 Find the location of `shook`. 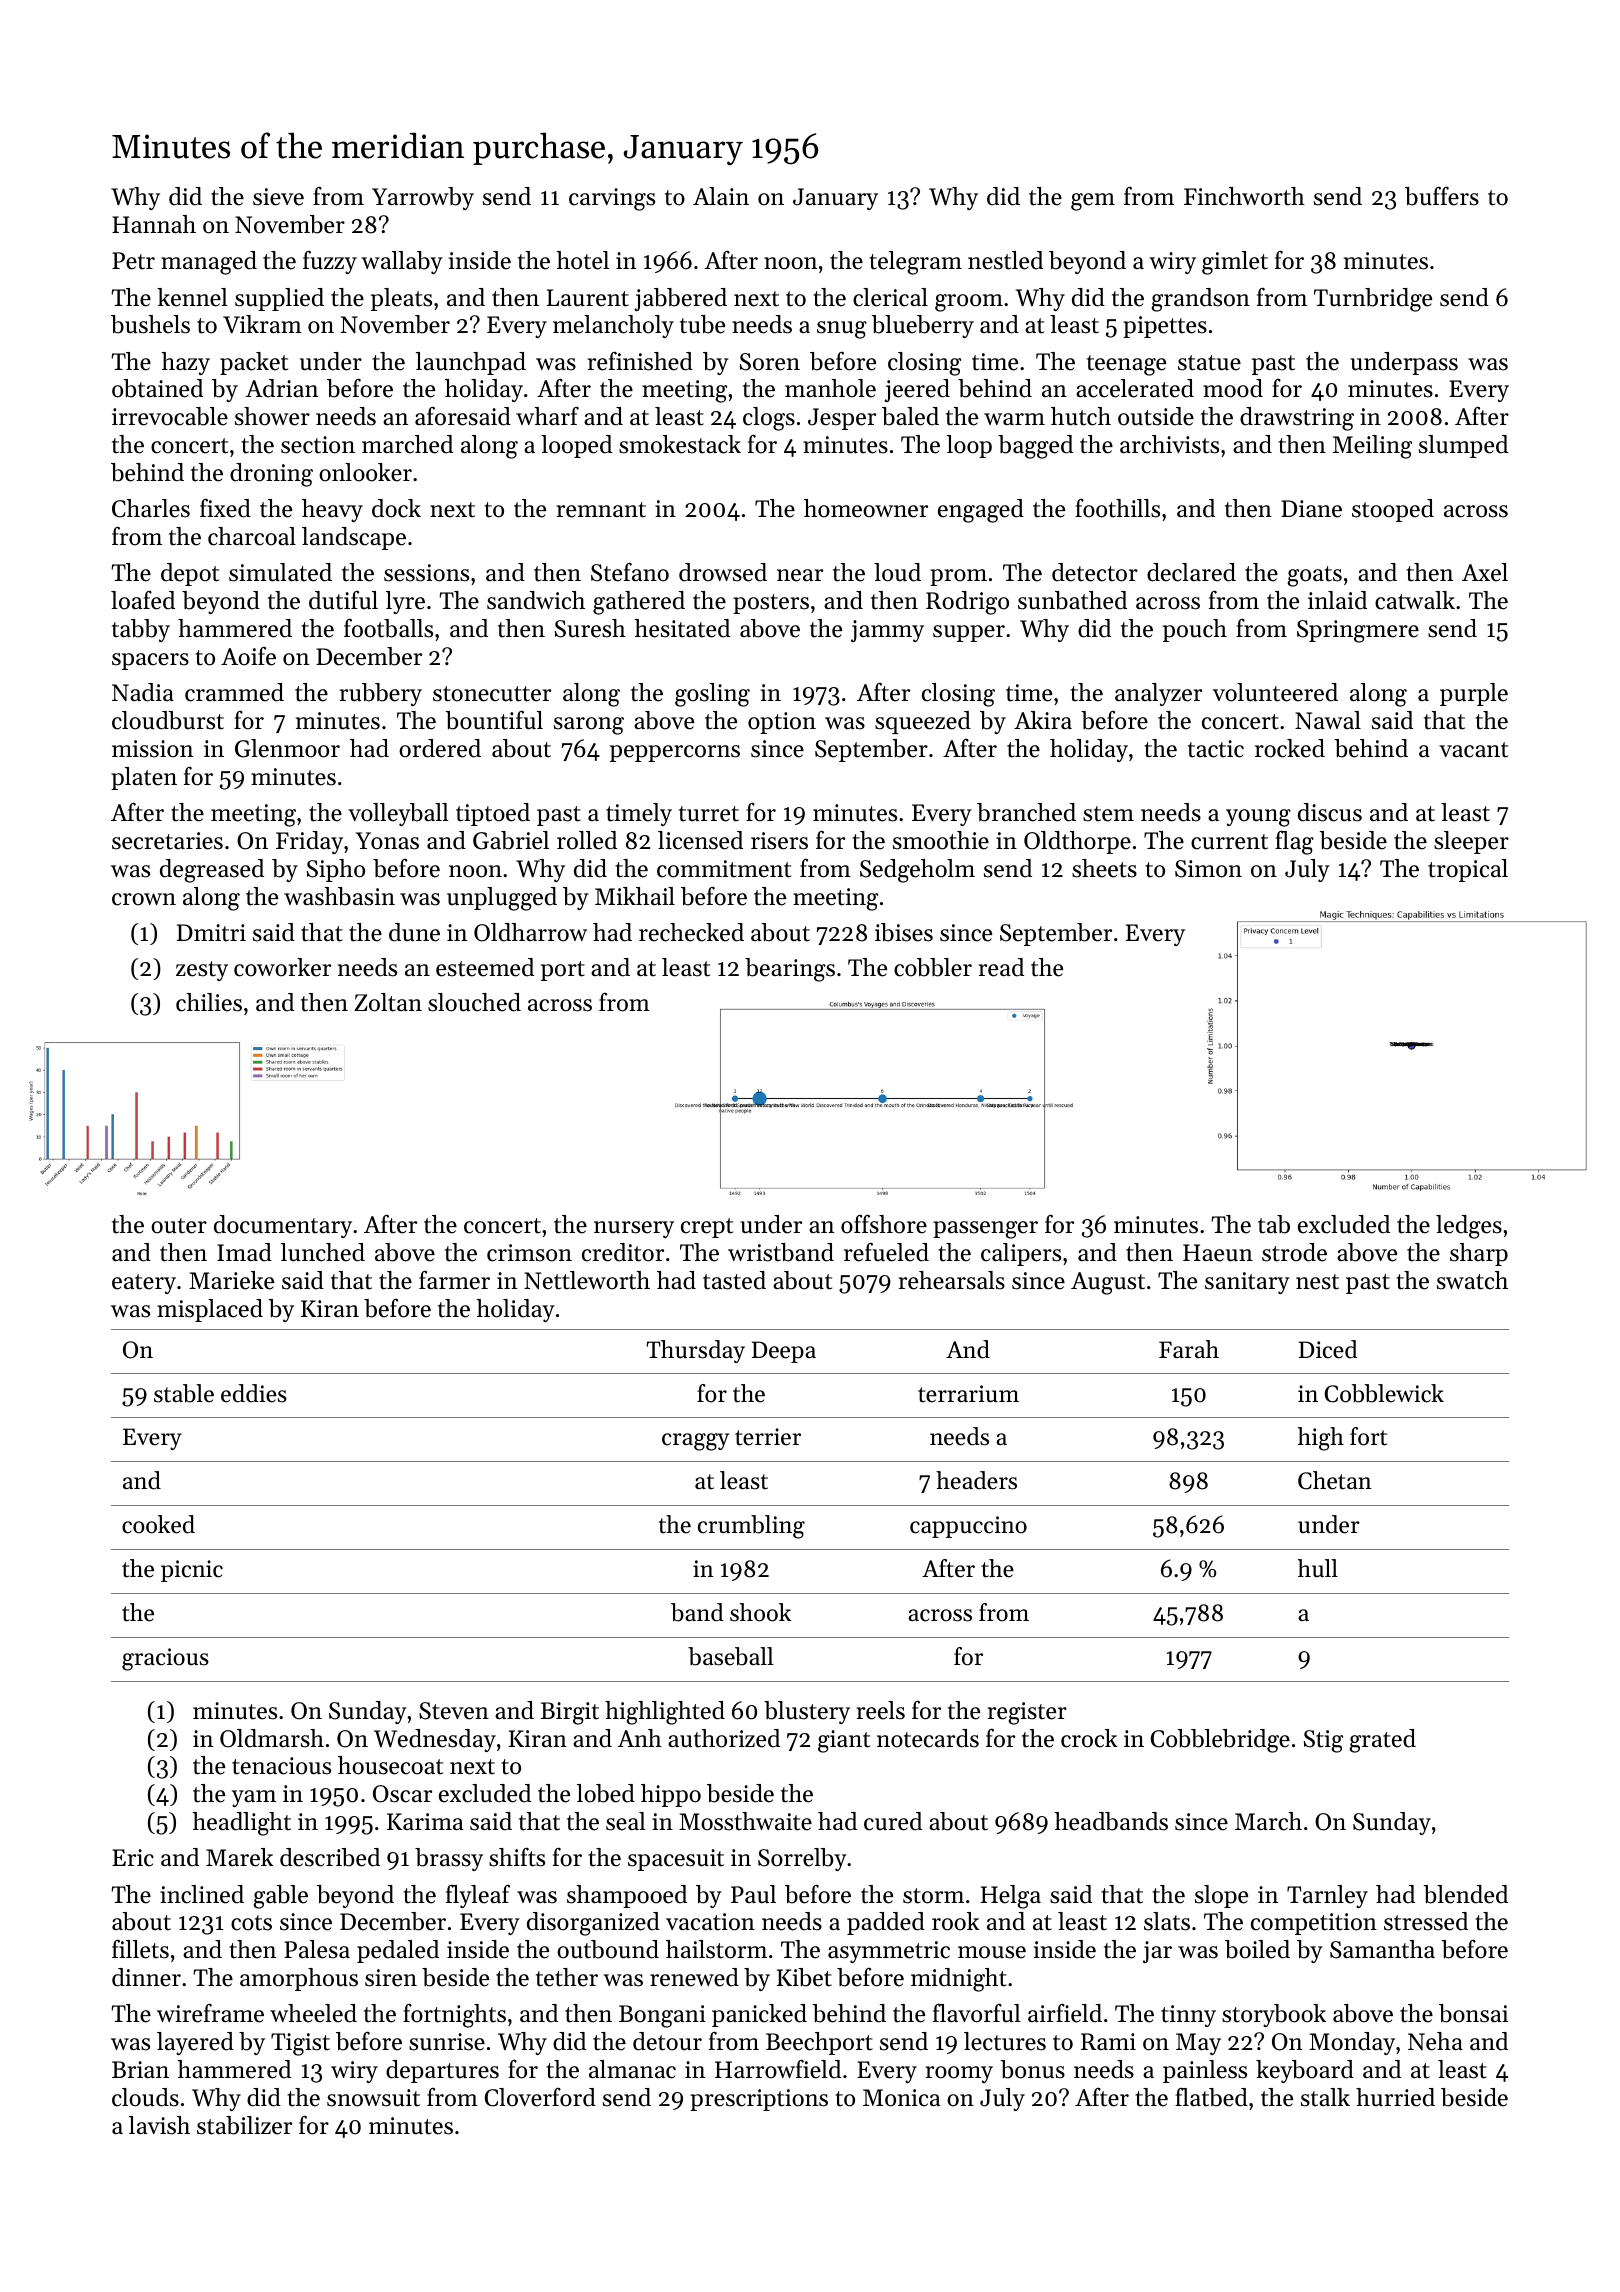

shook is located at coordinates (760, 1612).
